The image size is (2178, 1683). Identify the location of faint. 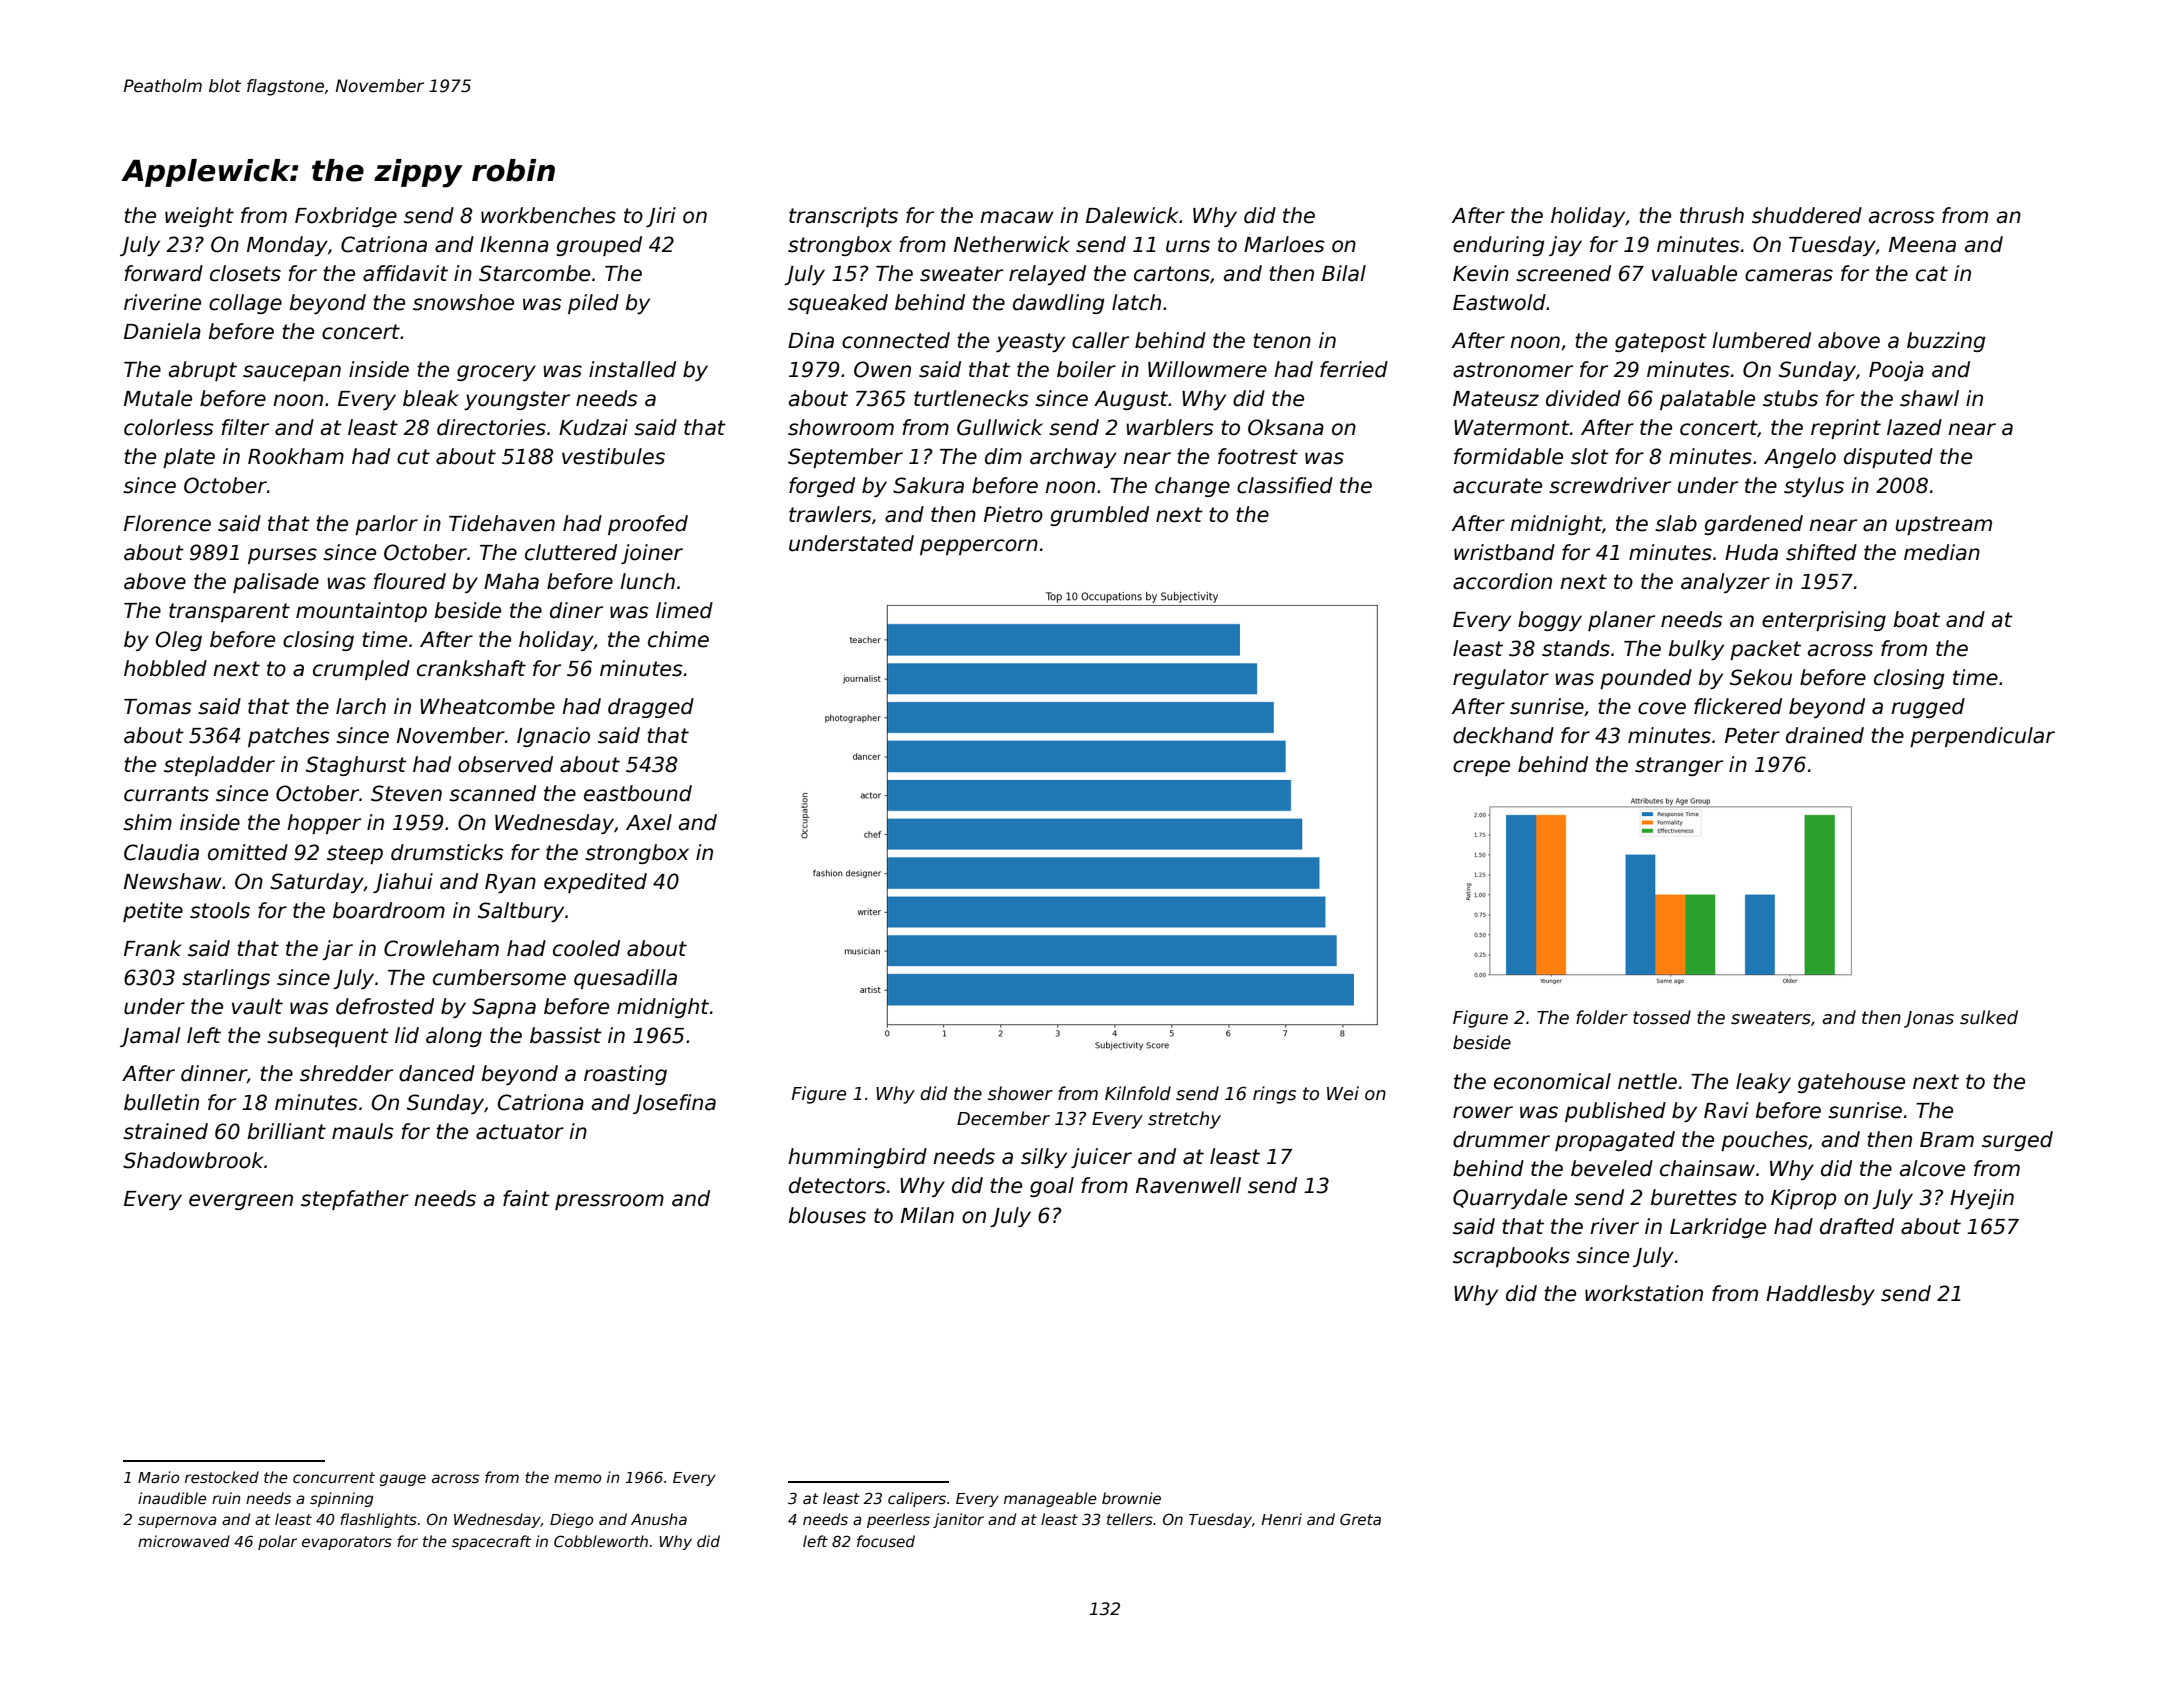
(526, 1198).
